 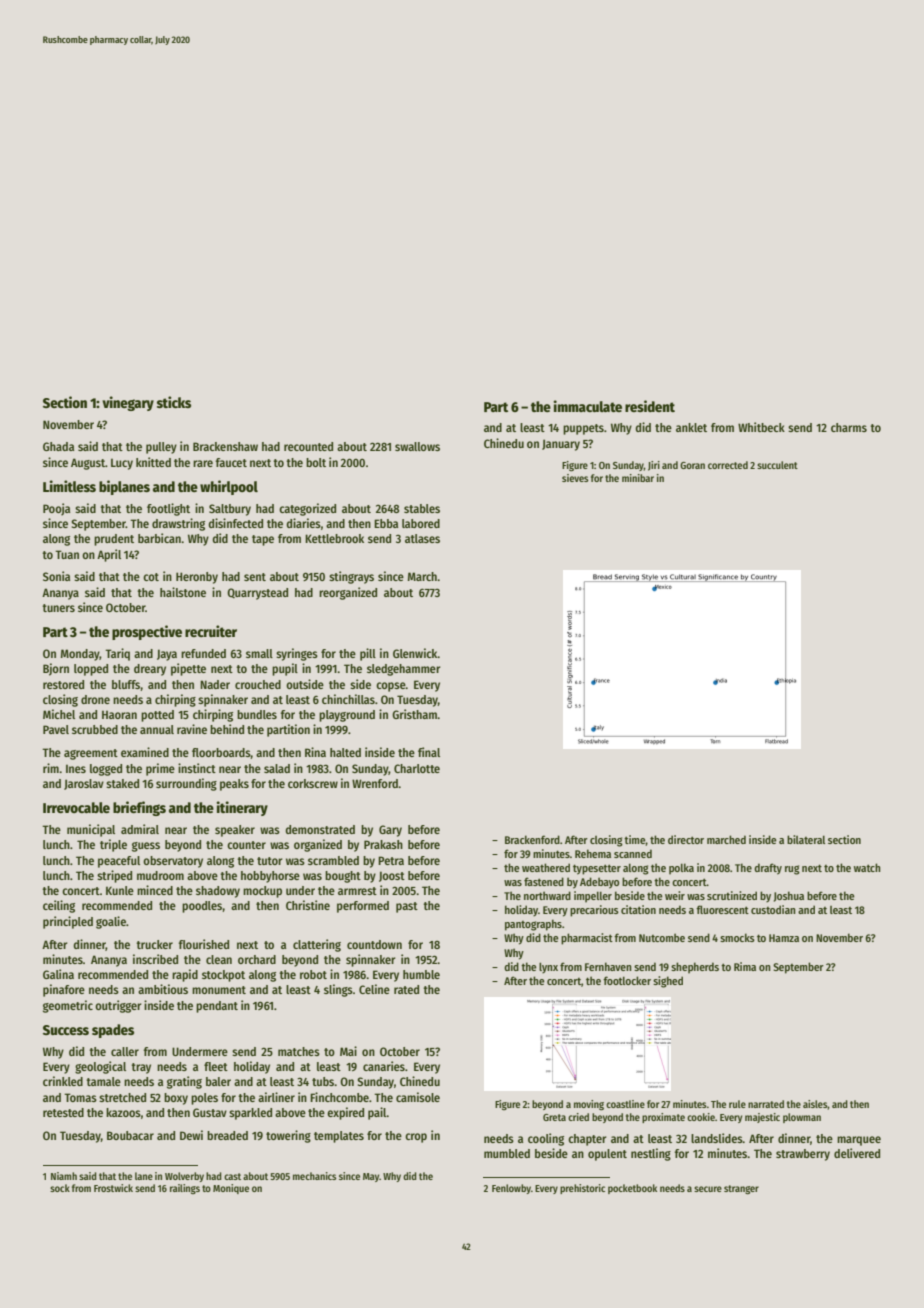 What do you see at coordinates (174, 402) in the image?
I see `sticks` at bounding box center [174, 402].
